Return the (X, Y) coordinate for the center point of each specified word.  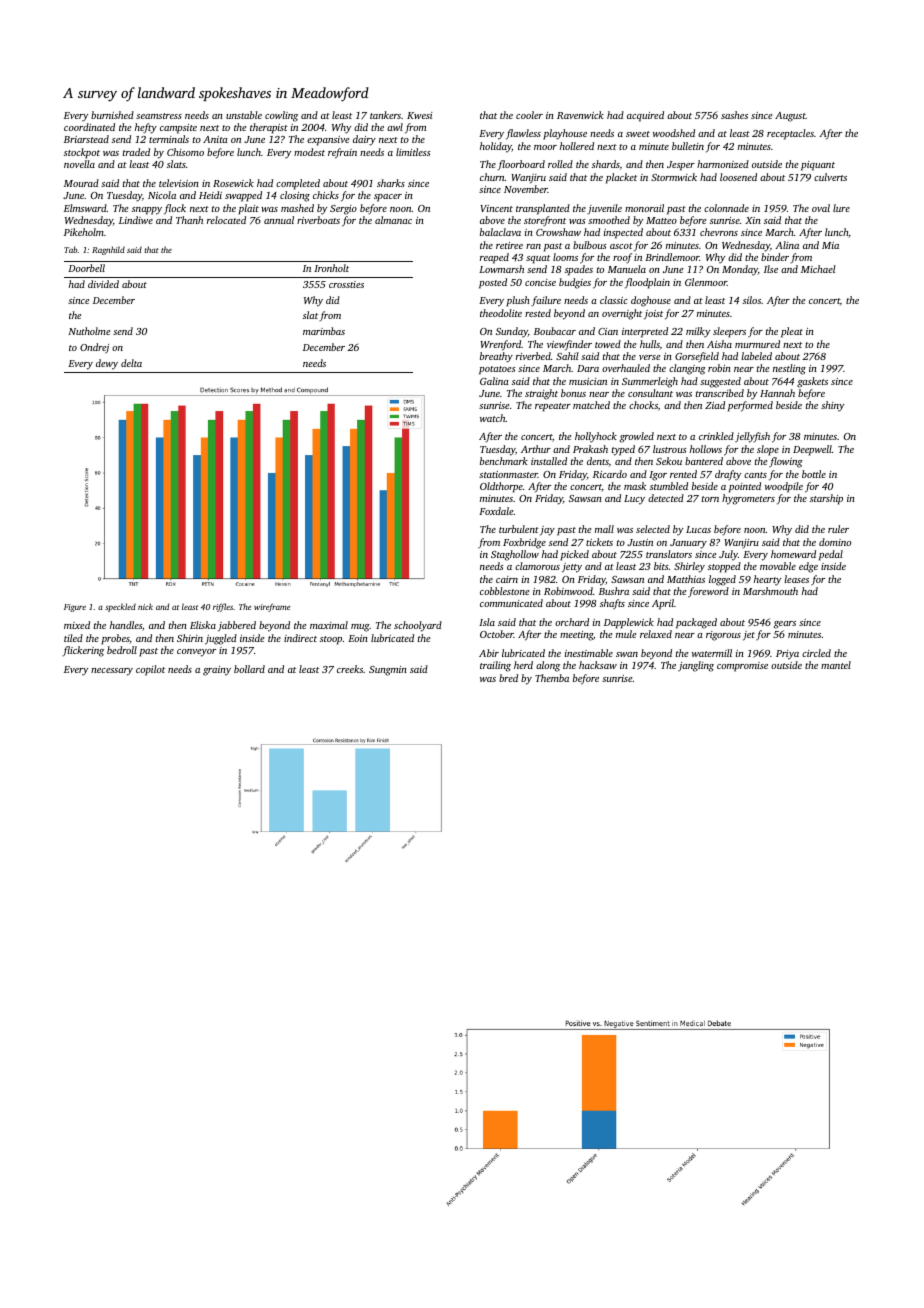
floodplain (647, 283)
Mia (830, 245)
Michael (818, 269)
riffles (223, 607)
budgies (575, 283)
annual (279, 220)
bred (508, 678)
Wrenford (501, 345)
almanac (393, 220)
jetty (572, 568)
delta (131, 363)
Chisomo (185, 152)
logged (722, 580)
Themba (552, 678)
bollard (249, 669)
